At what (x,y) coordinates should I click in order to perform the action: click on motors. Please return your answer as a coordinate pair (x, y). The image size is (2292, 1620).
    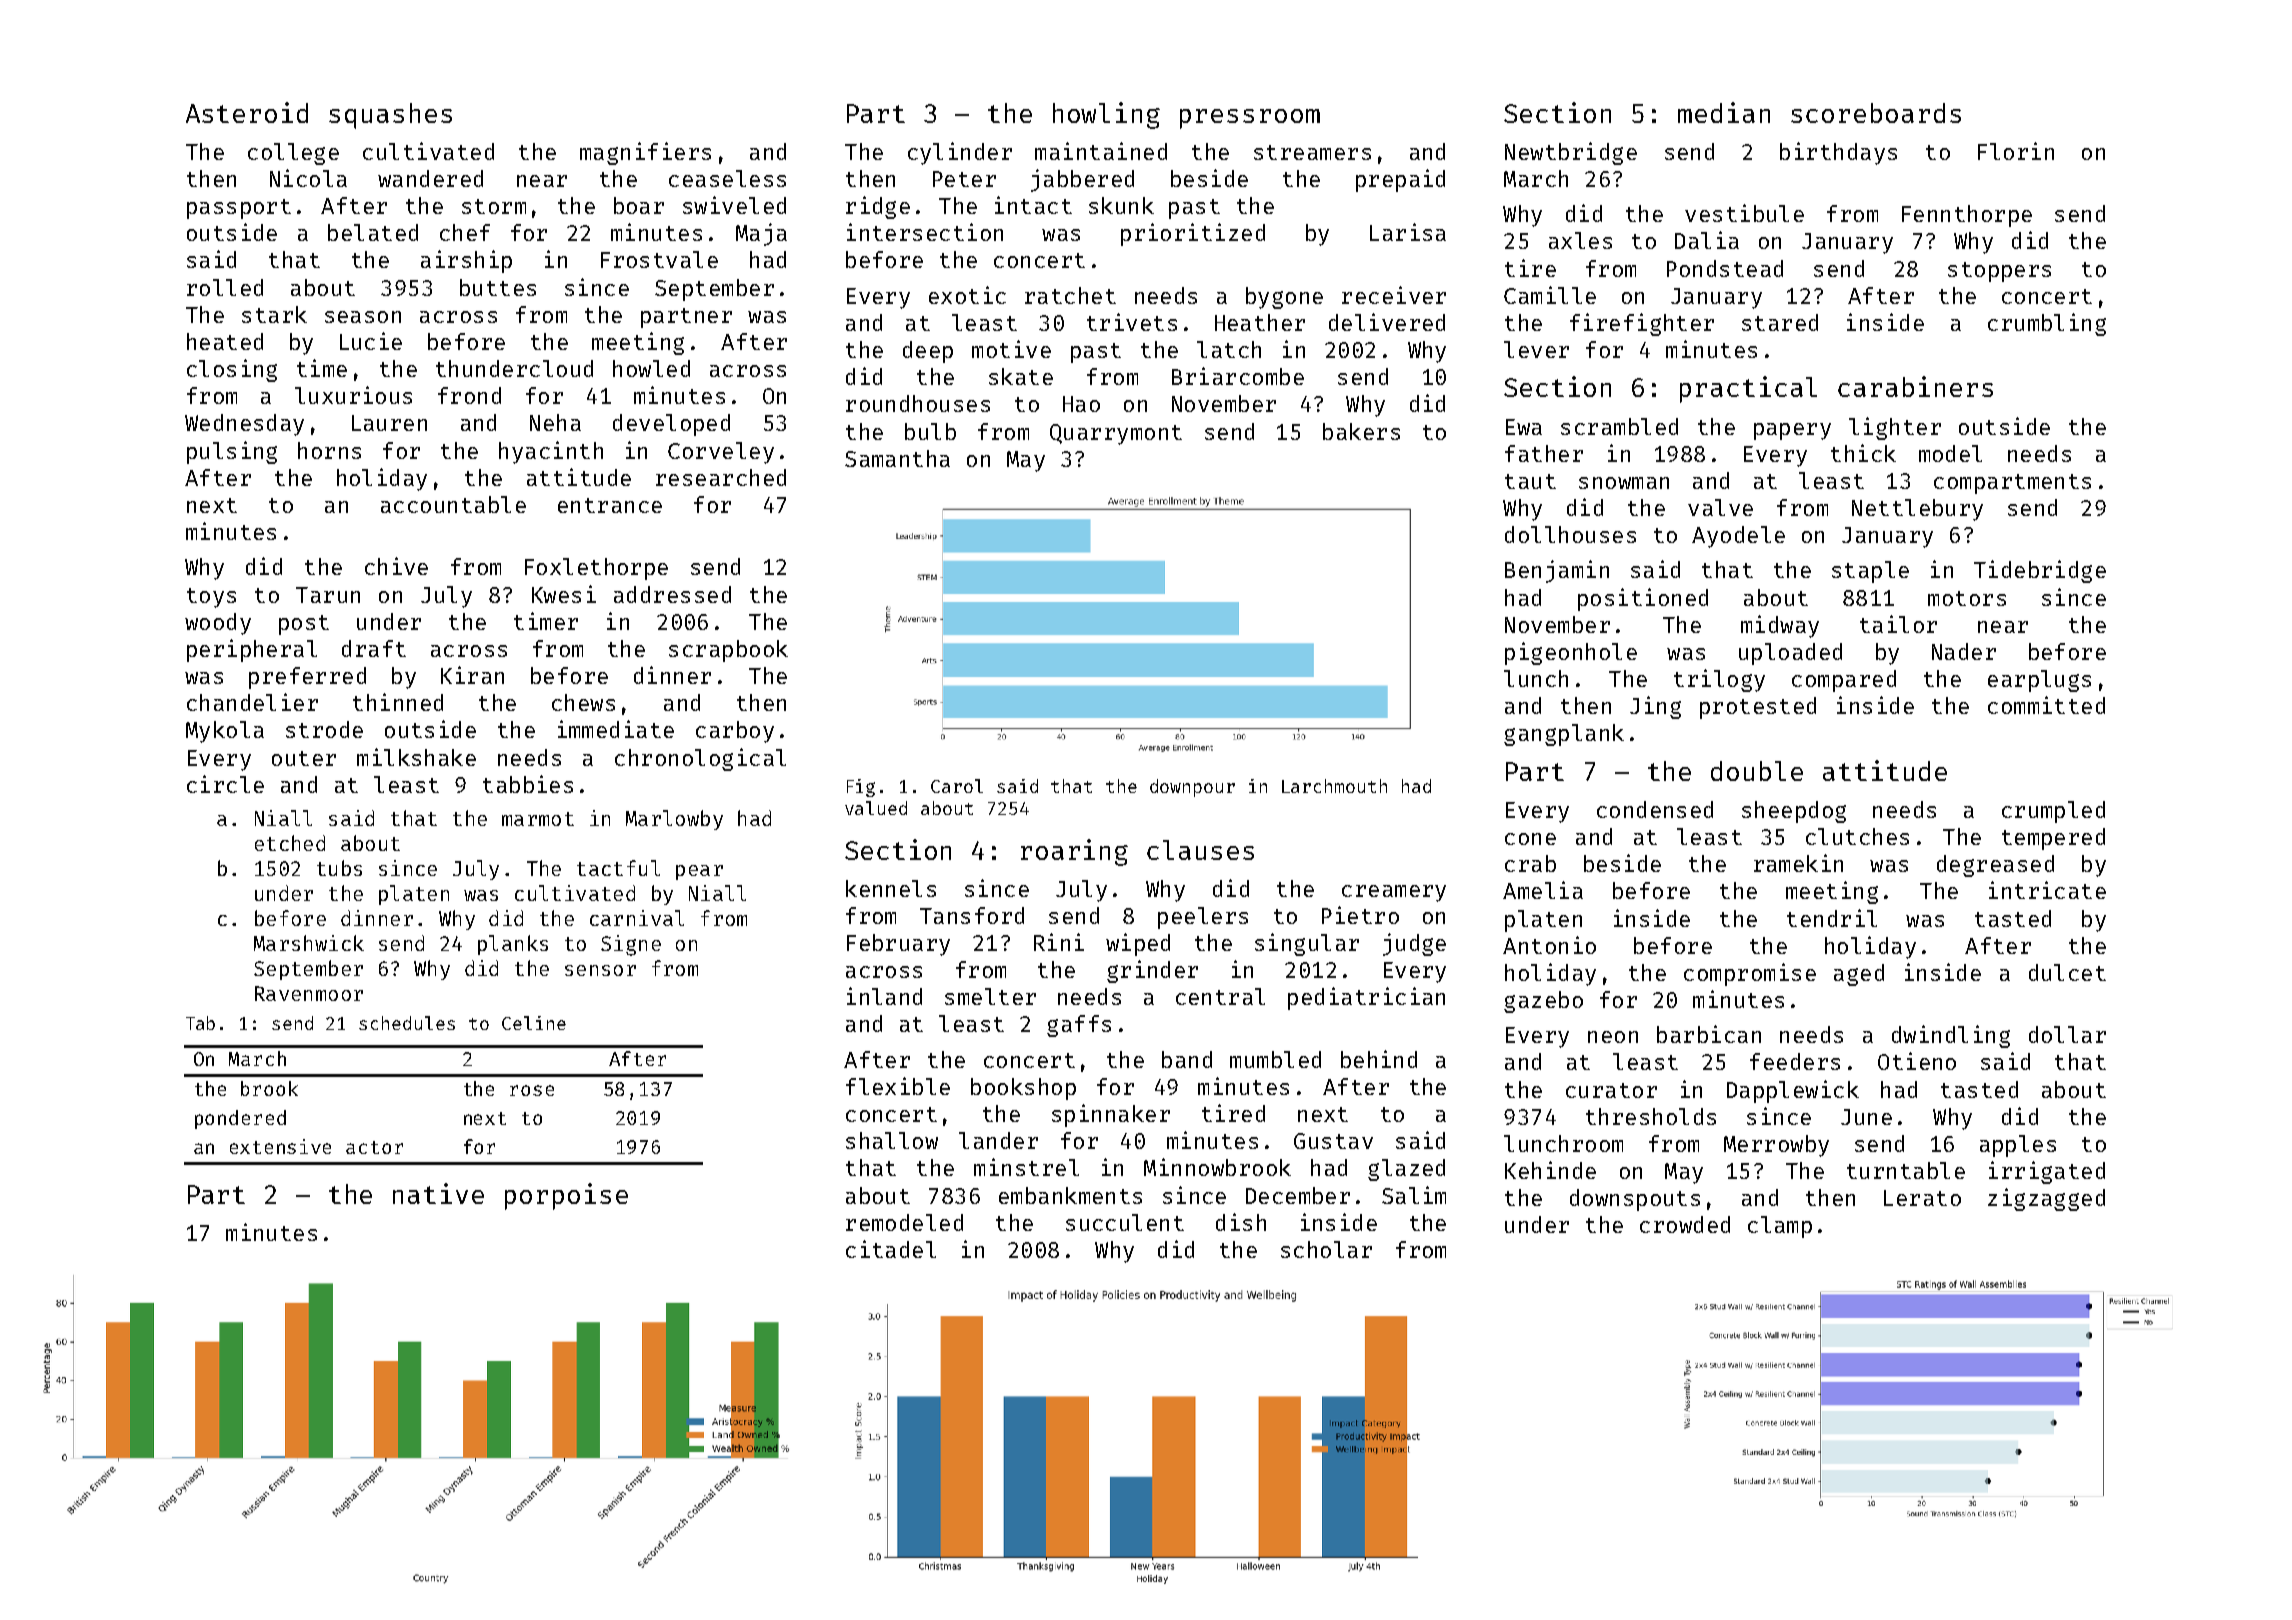
    Looking at the image, I should click on (1967, 598).
